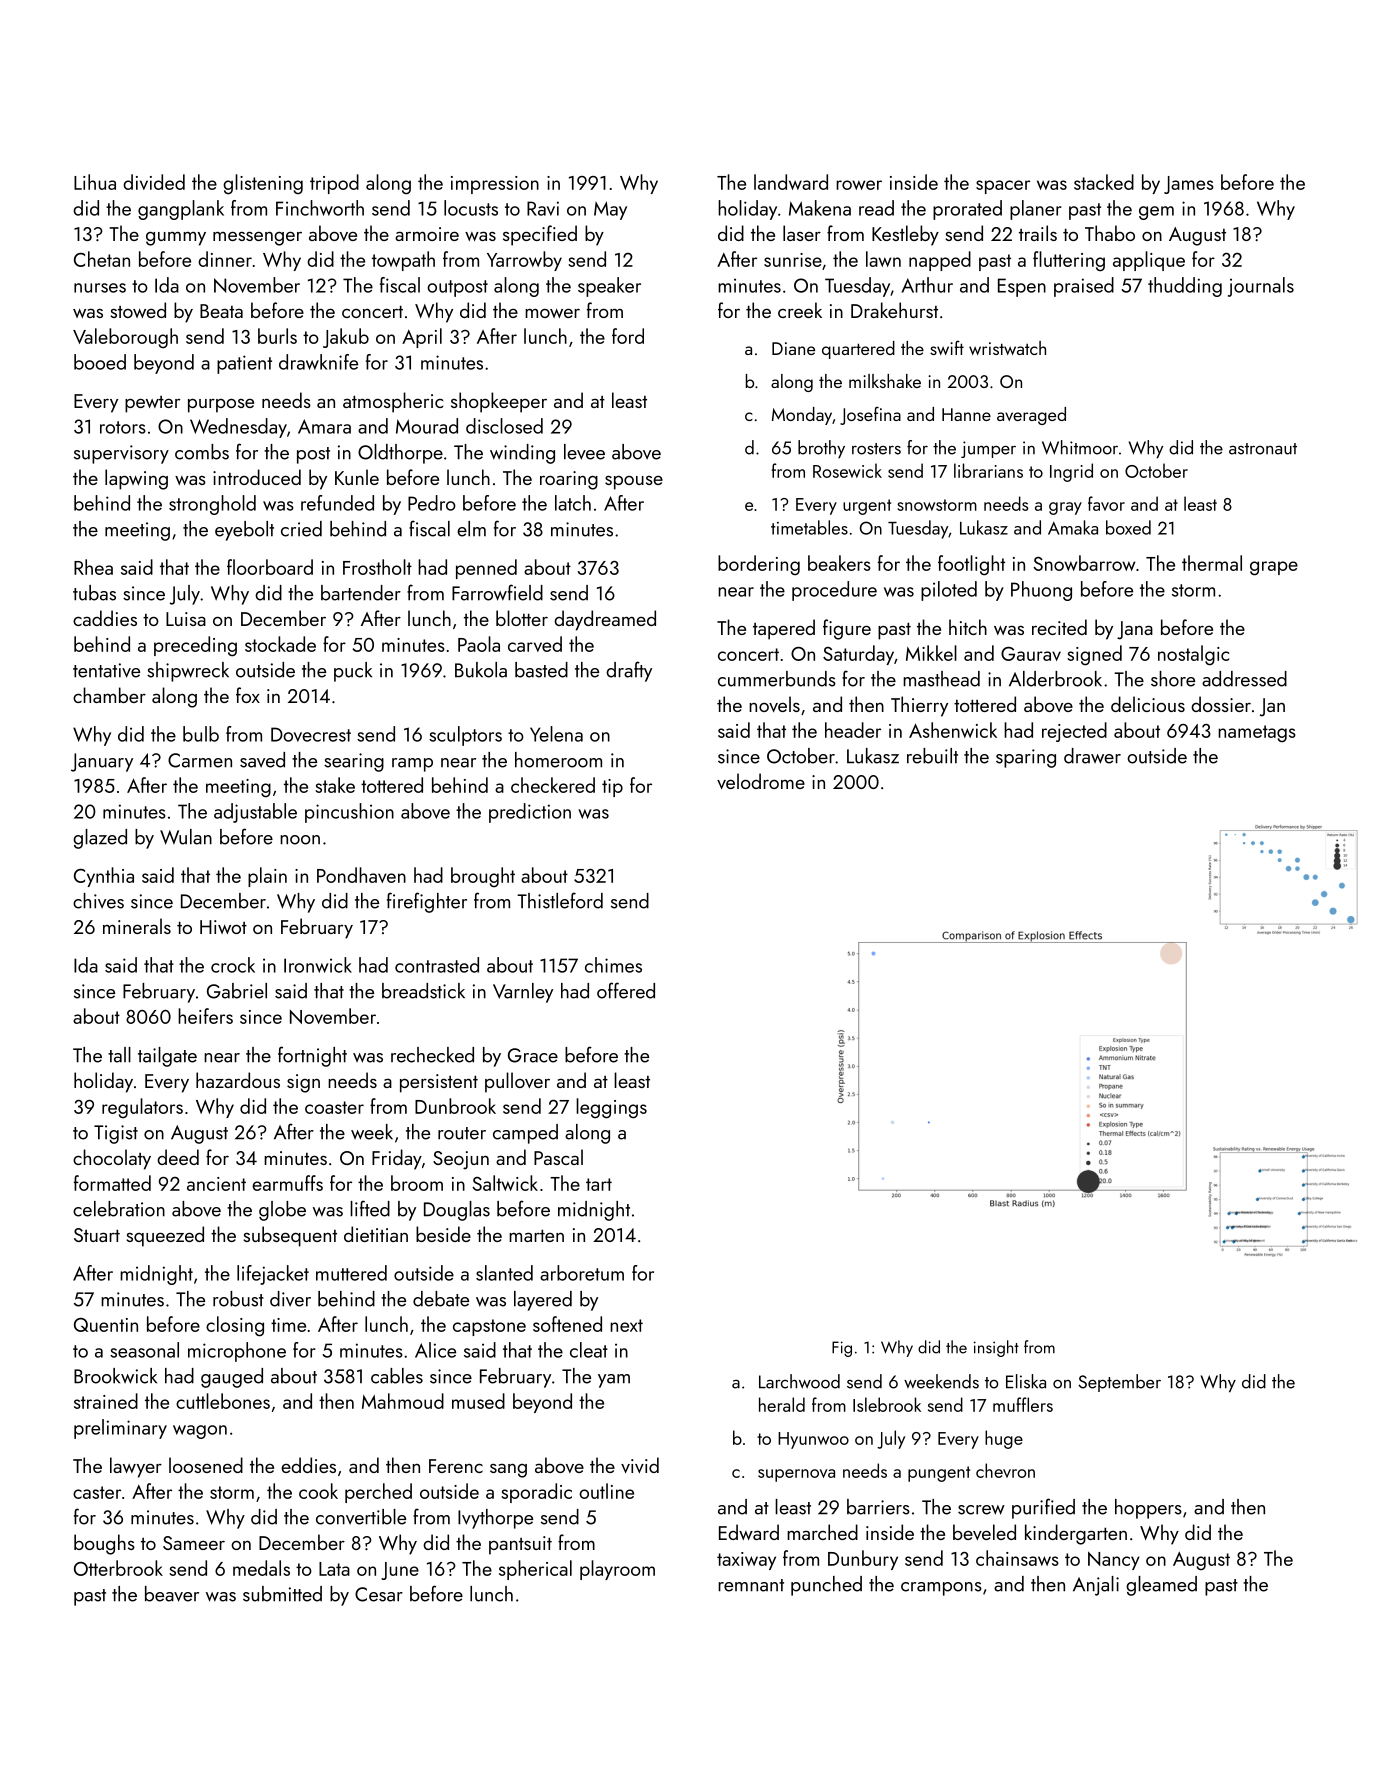 This image has height=1787, width=1381. Describe the element at coordinates (334, 184) in the image. I see `tripod` at that location.
